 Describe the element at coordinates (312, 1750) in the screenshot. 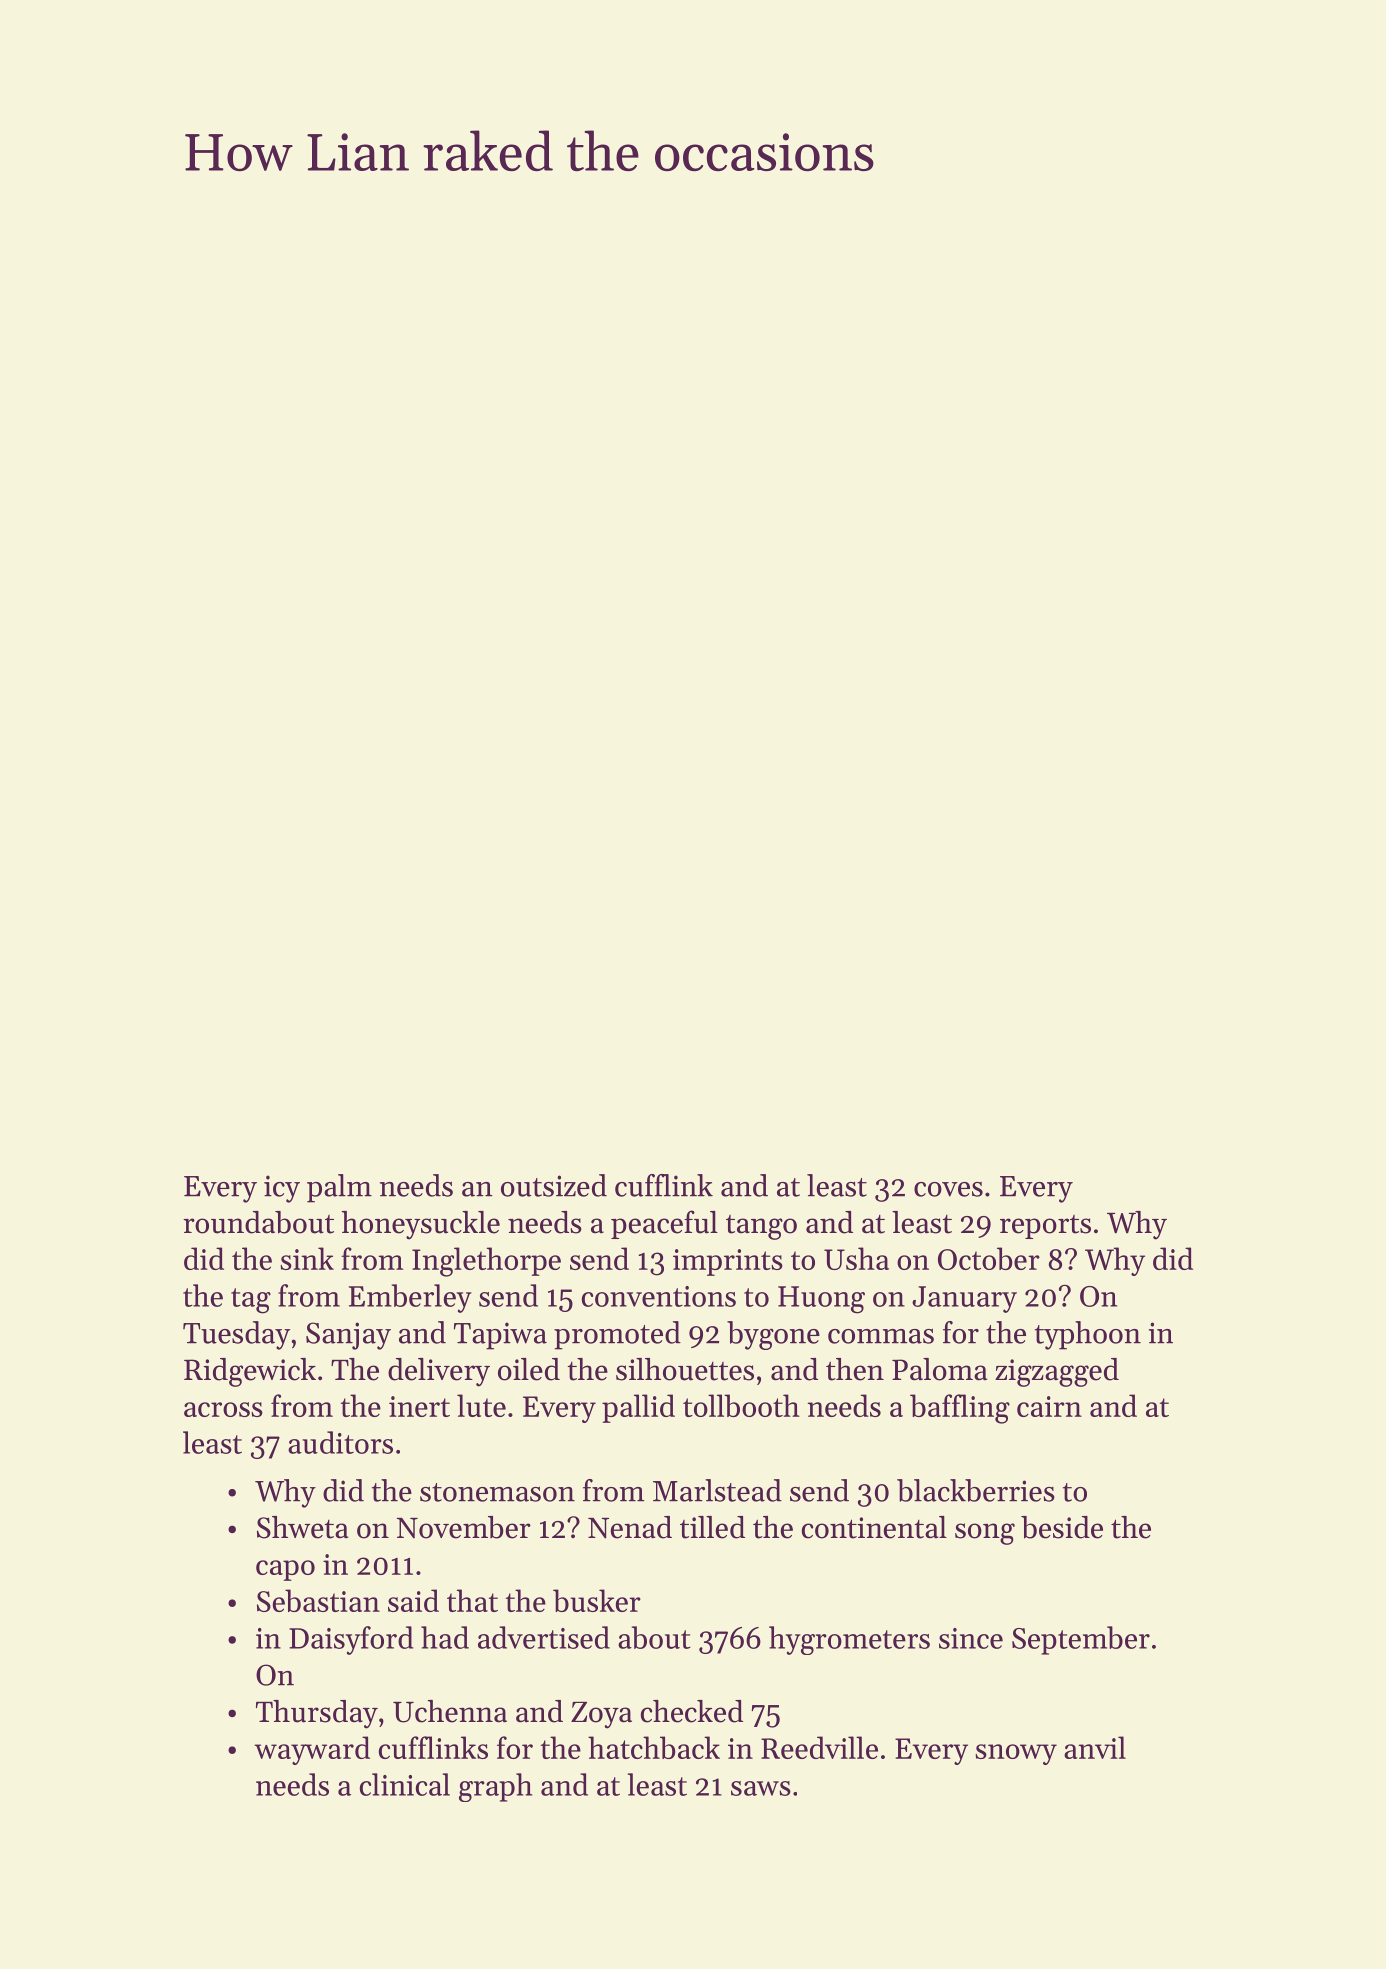

I see `wayward` at that location.
